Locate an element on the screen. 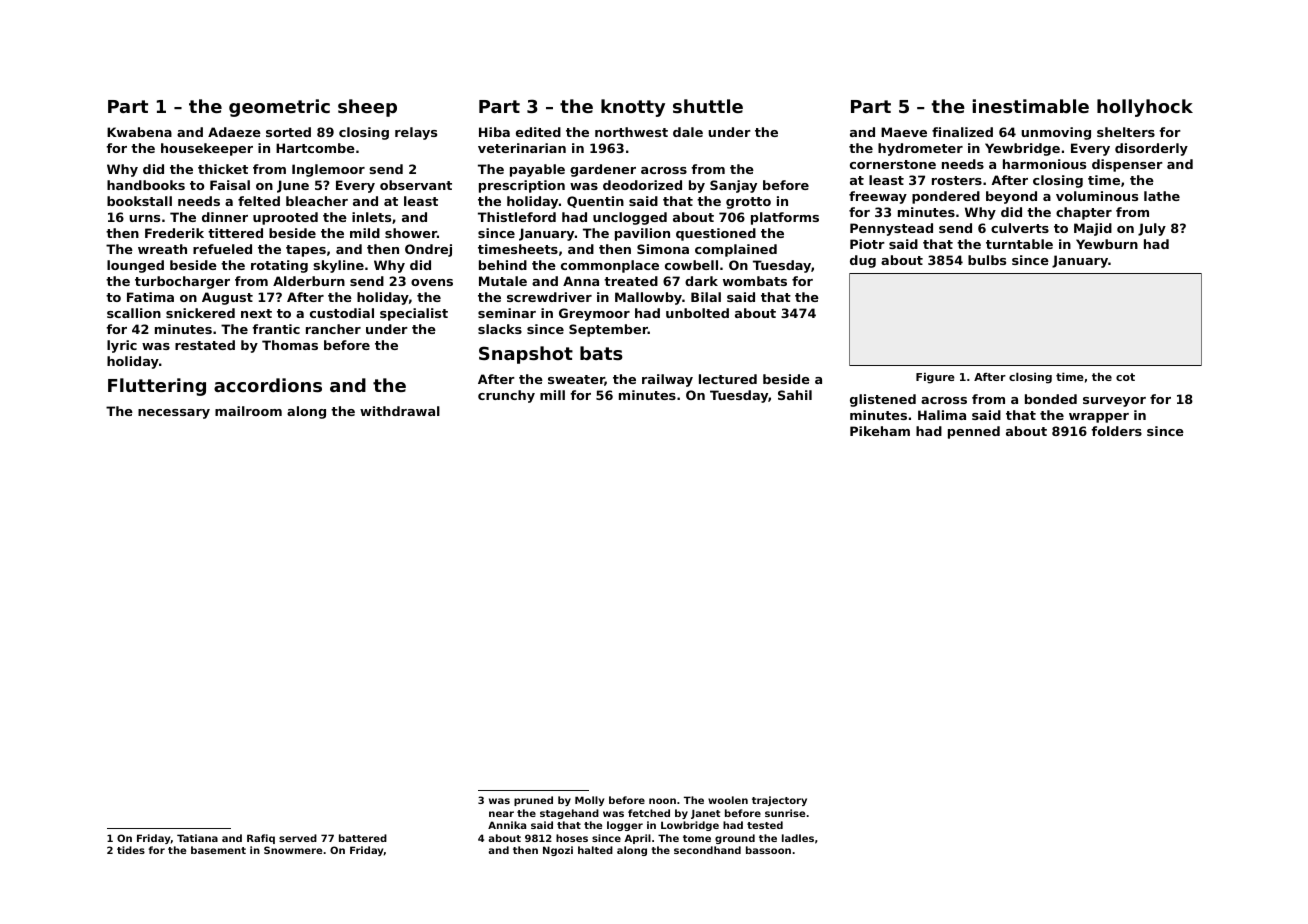 The width and height of the screenshot is (1308, 924). Pikeham is located at coordinates (880, 431).
